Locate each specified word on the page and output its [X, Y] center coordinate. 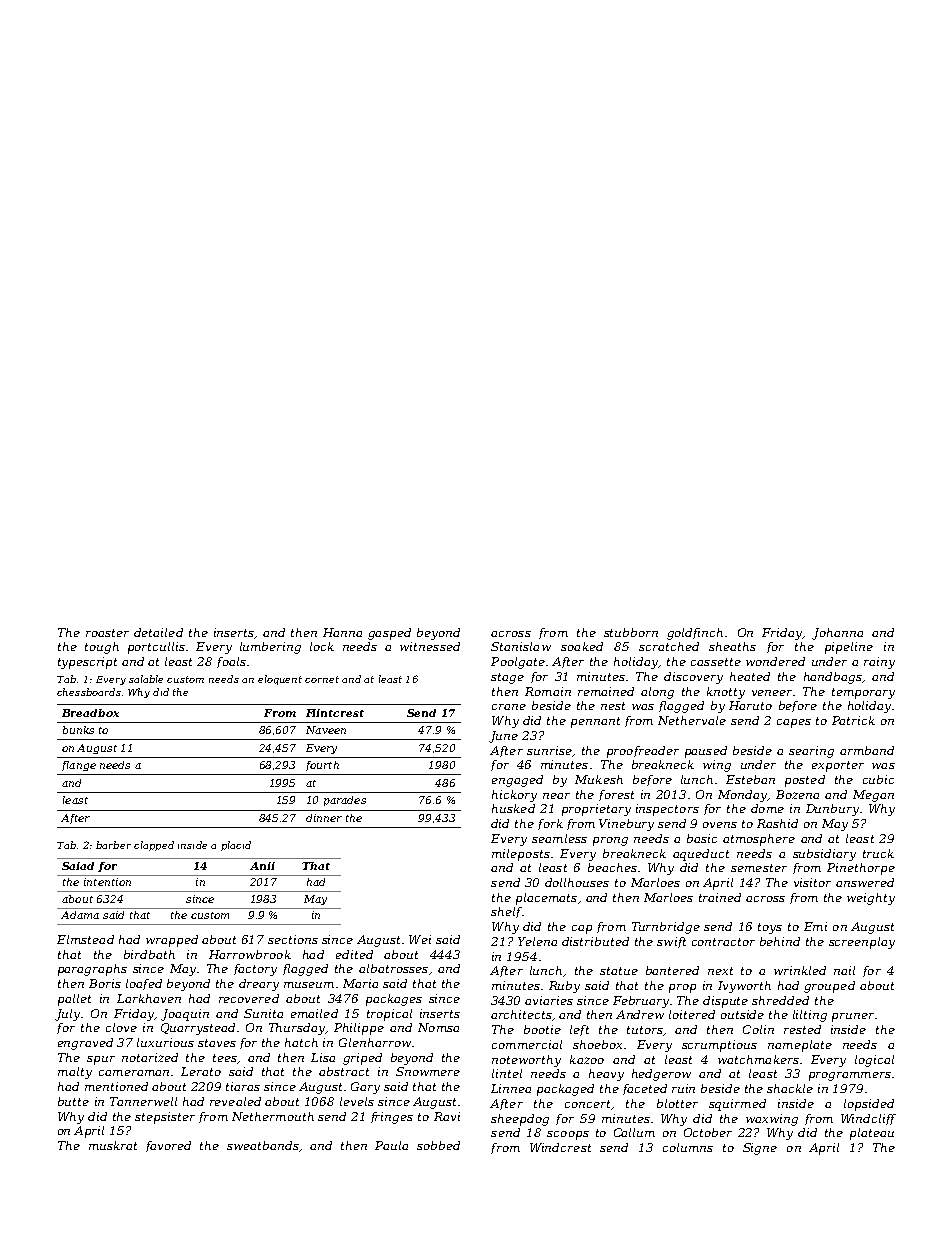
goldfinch [695, 634]
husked [513, 808]
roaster [107, 633]
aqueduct [701, 855]
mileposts [521, 855]
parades [345, 801]
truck [878, 853]
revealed [235, 1101]
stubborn [631, 632]
